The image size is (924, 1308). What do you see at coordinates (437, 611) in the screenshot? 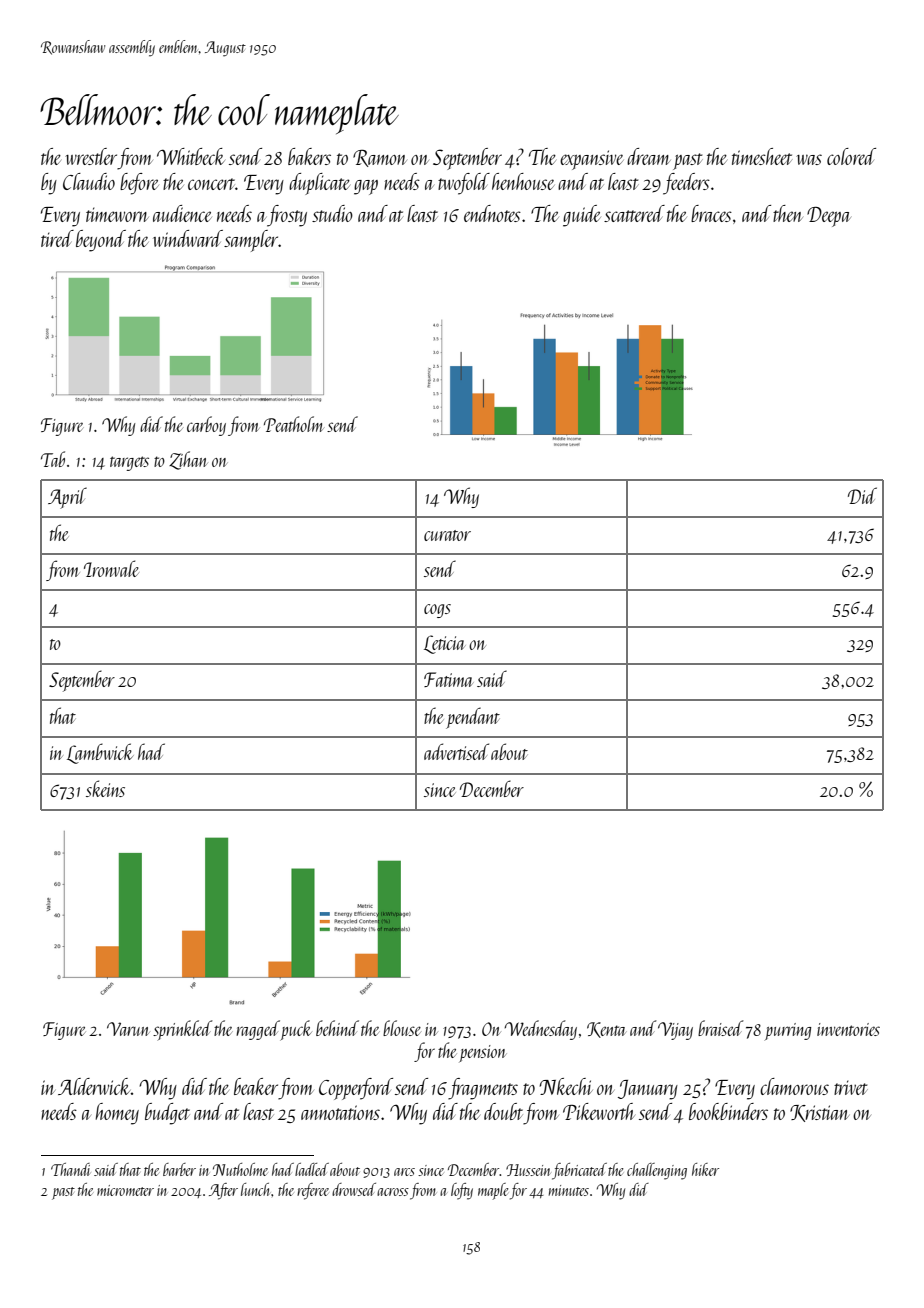
I see `cogs` at bounding box center [437, 611].
